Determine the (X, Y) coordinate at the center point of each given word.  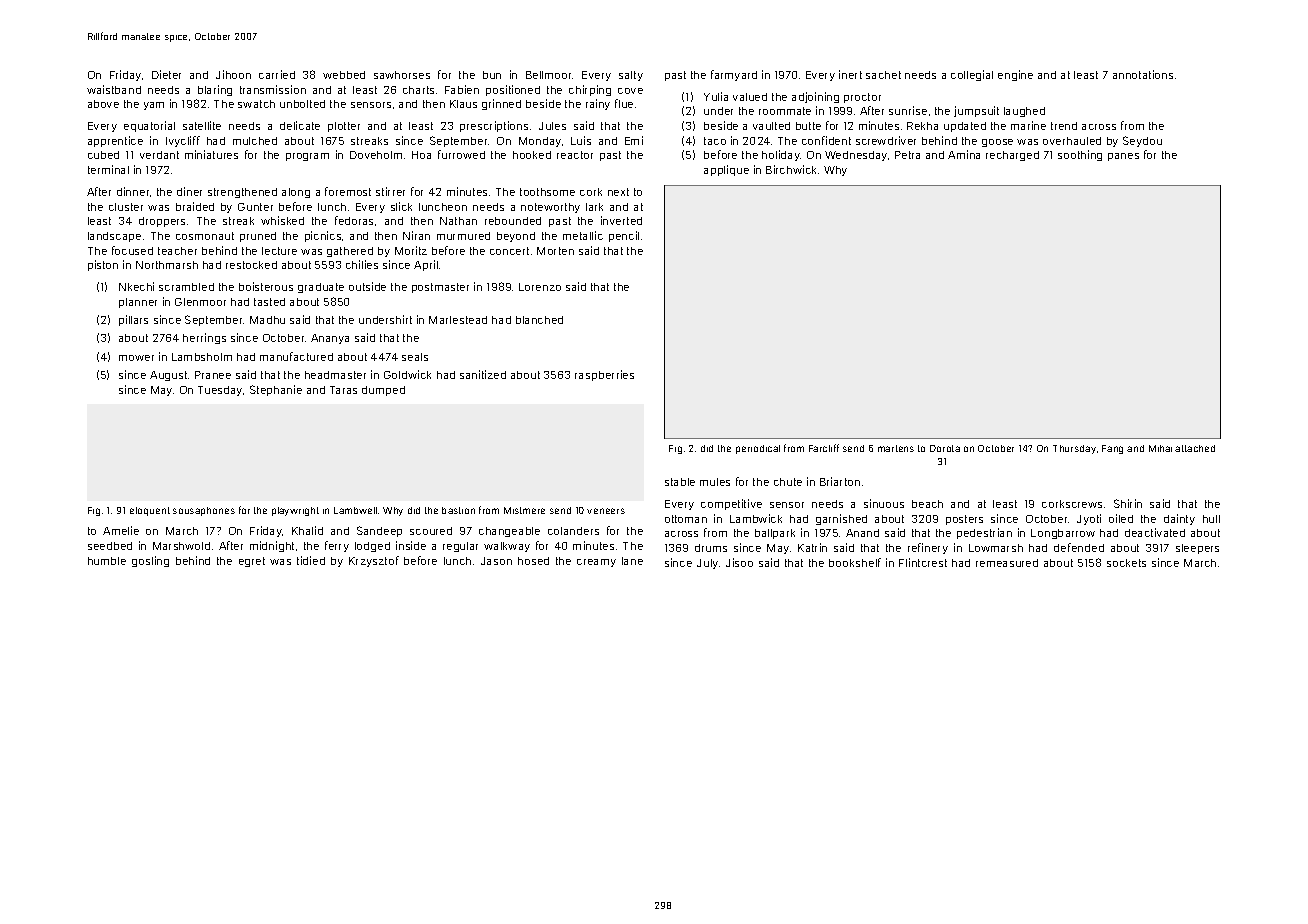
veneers (606, 511)
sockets (1126, 563)
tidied (311, 560)
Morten (555, 251)
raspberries (604, 375)
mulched (255, 141)
